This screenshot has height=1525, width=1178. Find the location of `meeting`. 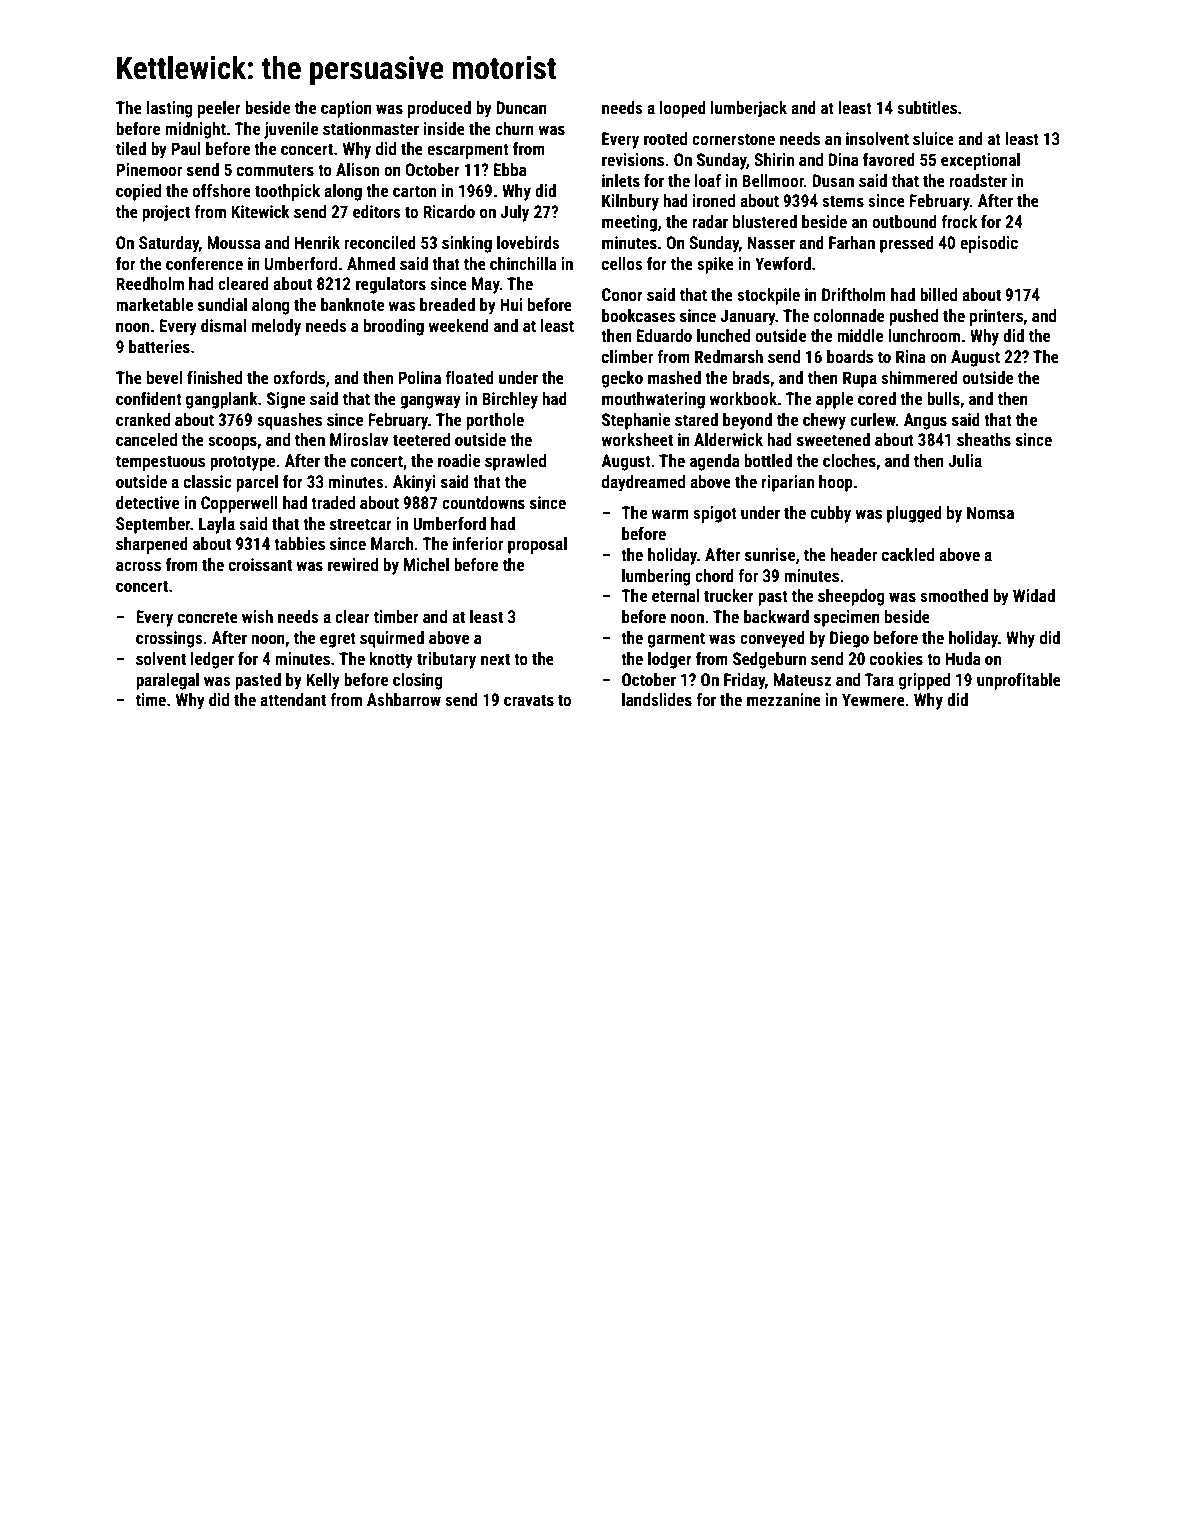

meeting is located at coordinates (629, 223).
